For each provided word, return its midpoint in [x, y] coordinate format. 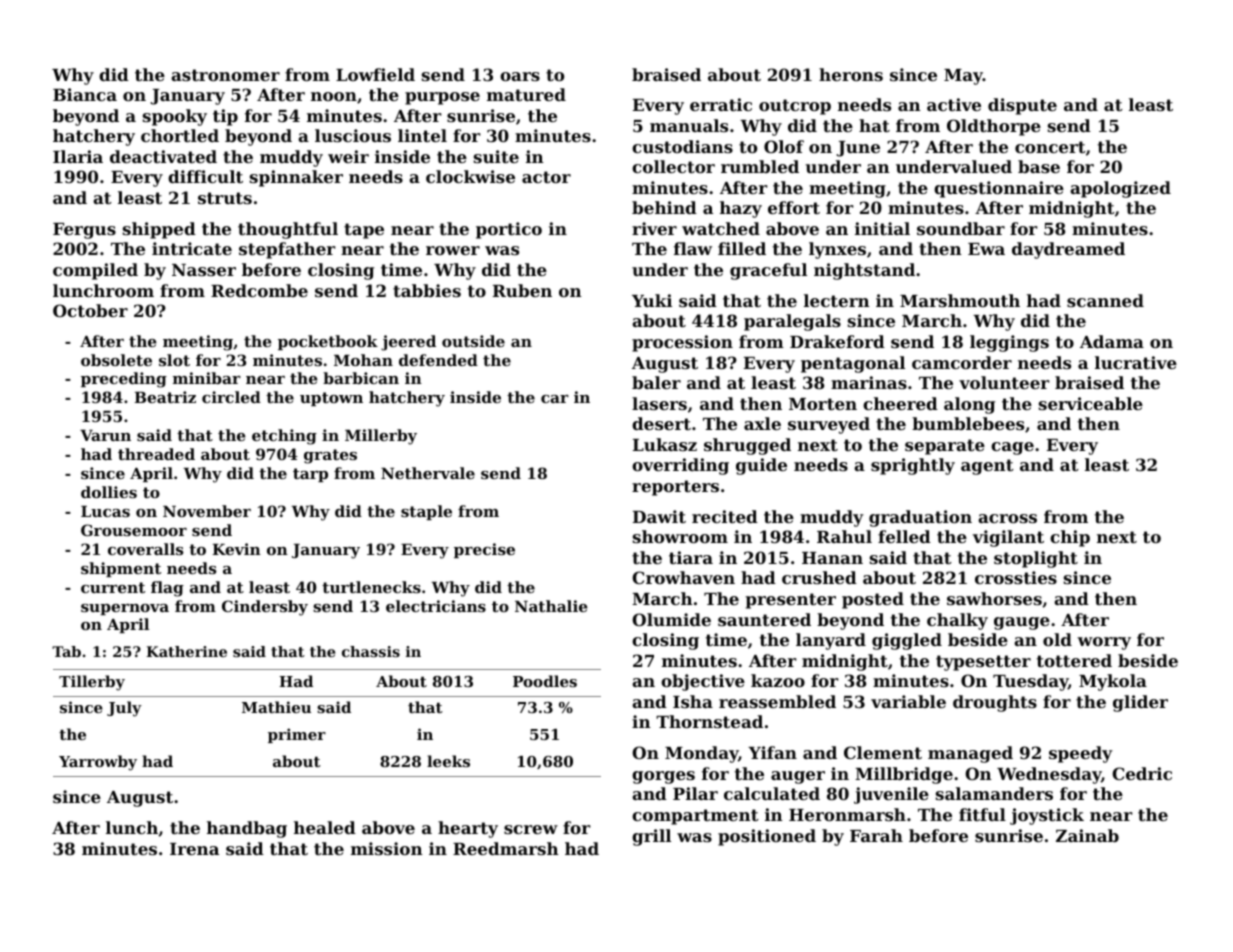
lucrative [1136, 362]
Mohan [363, 360]
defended [438, 360]
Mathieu [276, 707]
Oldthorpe [994, 127]
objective [703, 682]
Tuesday [1030, 682]
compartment [695, 817]
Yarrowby [98, 763]
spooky [175, 117]
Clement [883, 752]
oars [520, 76]
